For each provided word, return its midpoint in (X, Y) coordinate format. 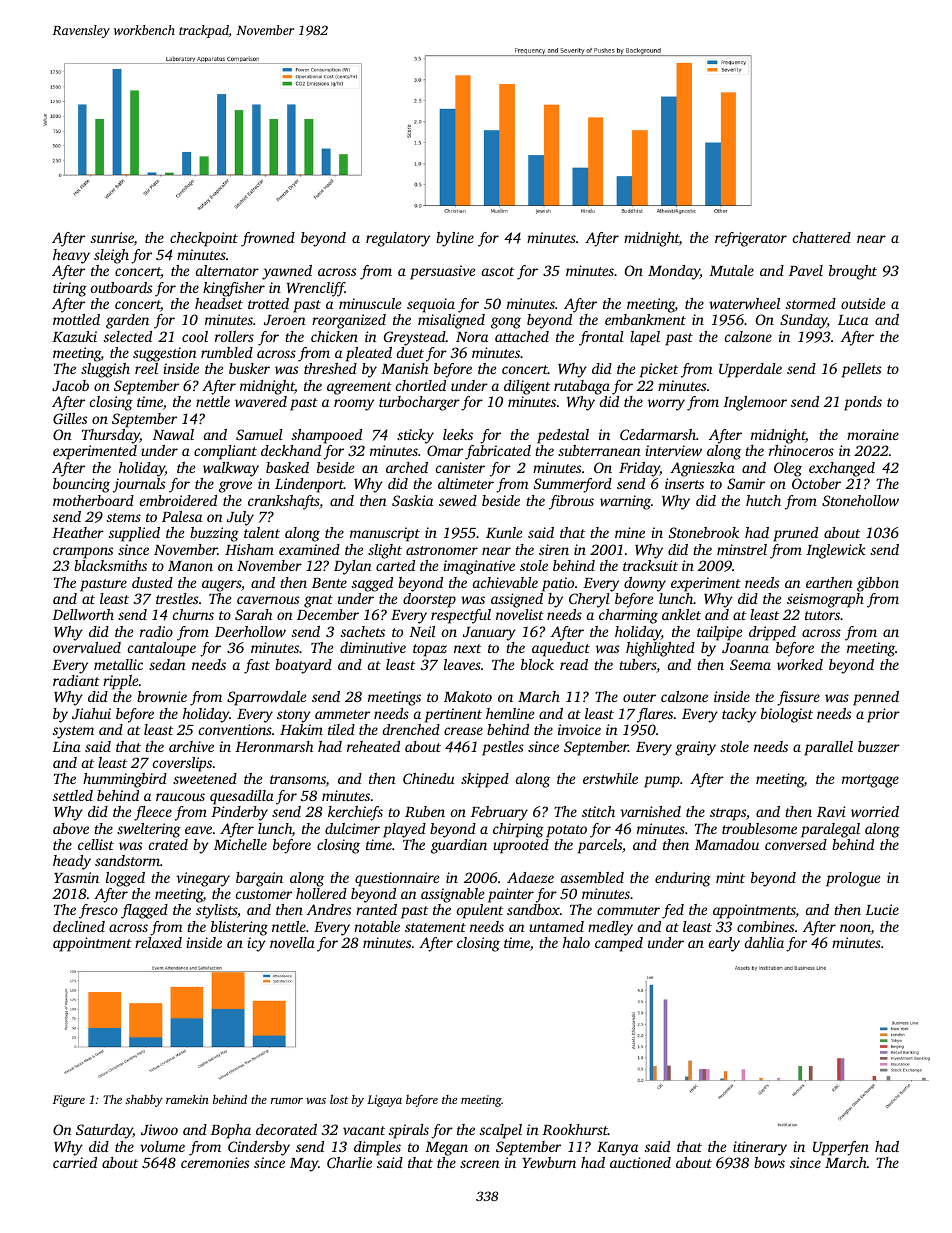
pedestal (563, 436)
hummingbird (125, 780)
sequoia (431, 305)
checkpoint (204, 239)
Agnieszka (702, 469)
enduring (683, 879)
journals (139, 485)
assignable (452, 895)
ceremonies (215, 1162)
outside (863, 303)
